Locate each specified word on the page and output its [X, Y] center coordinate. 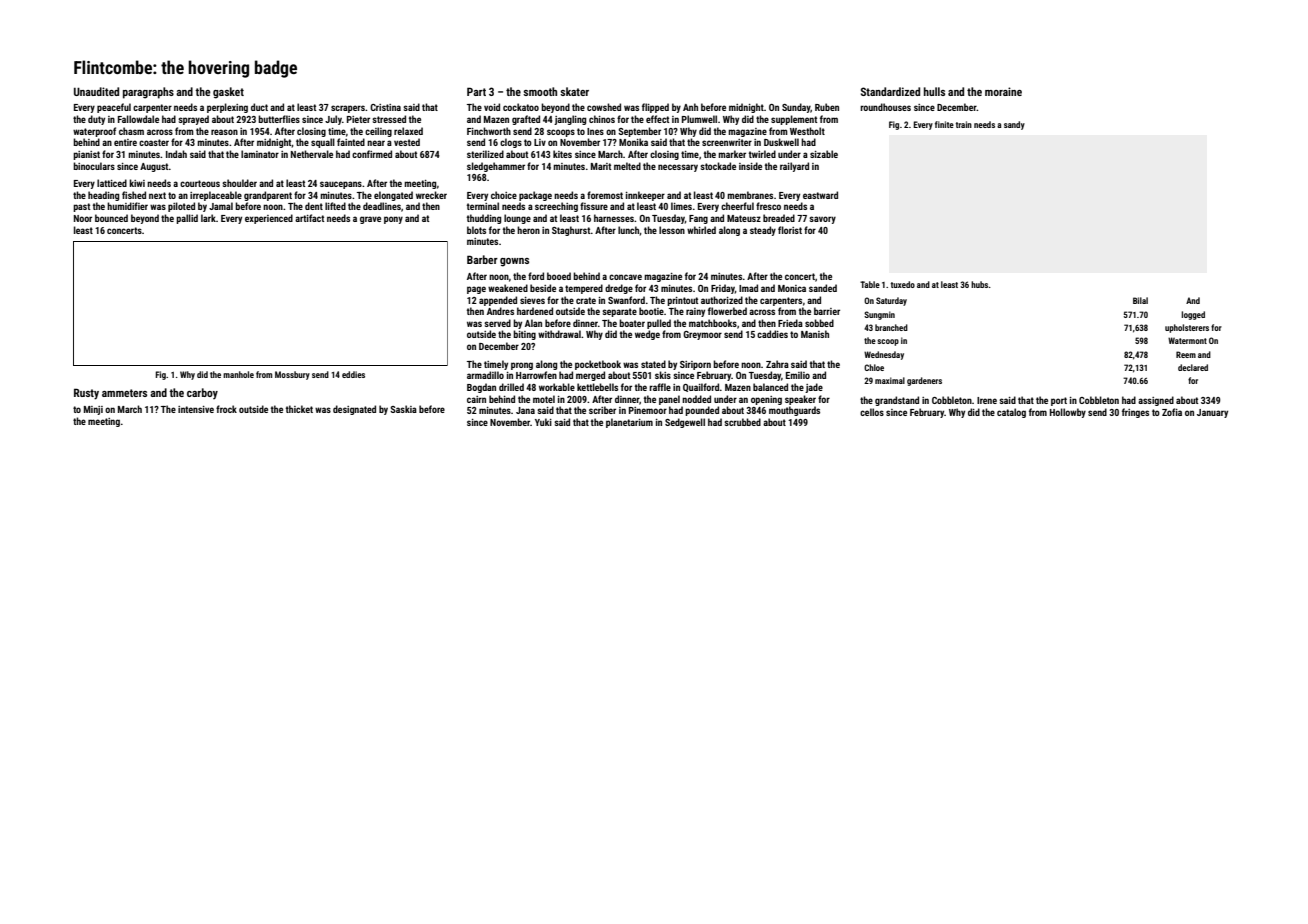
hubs [979, 284]
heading [103, 196]
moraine [1003, 91]
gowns [514, 262]
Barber [482, 259]
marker [732, 154]
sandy [1014, 125]
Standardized [890, 91]
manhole [238, 374]
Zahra [777, 364]
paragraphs [148, 93]
